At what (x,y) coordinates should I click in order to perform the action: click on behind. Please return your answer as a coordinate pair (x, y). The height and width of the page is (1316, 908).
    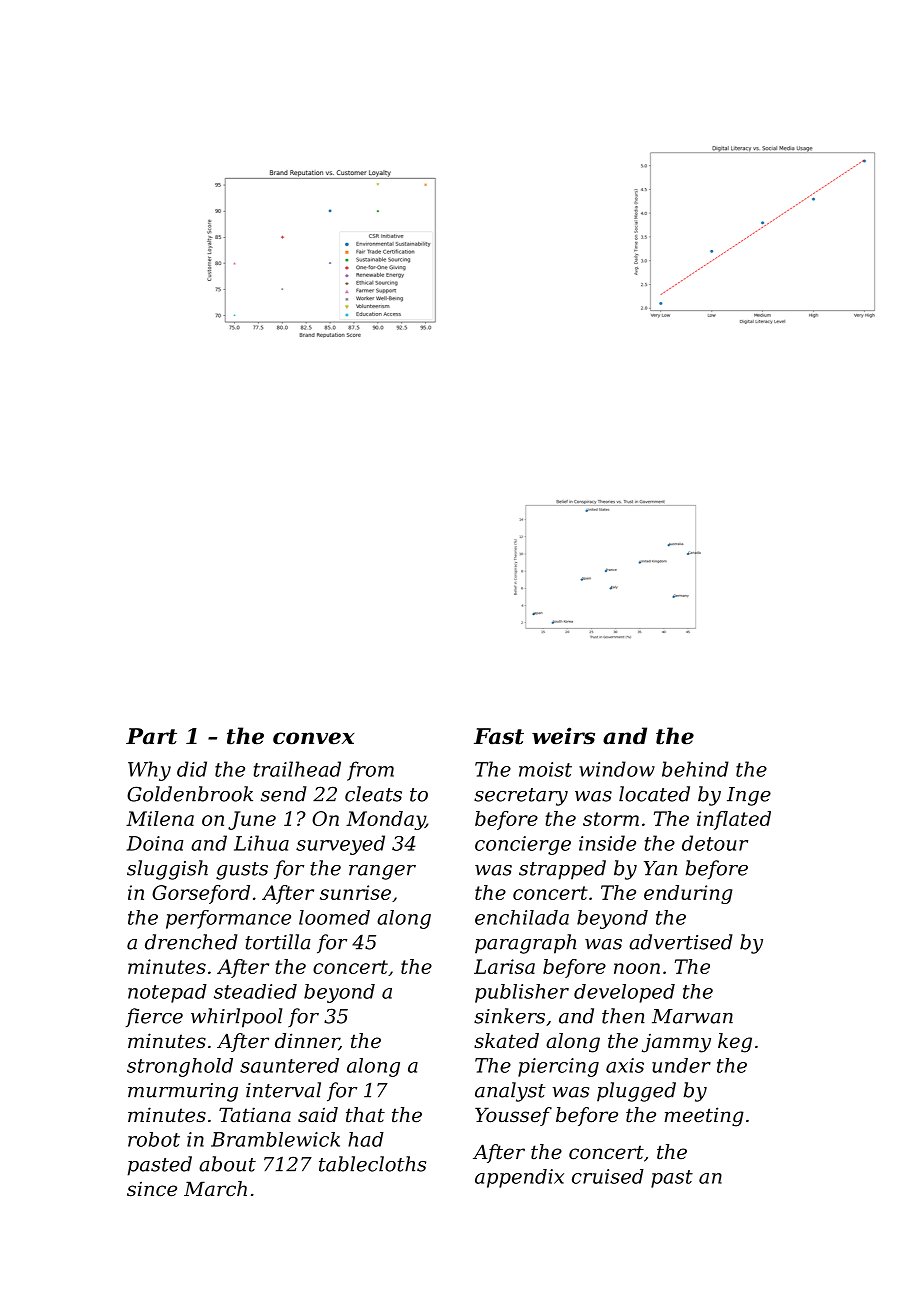
    Looking at the image, I should click on (695, 769).
